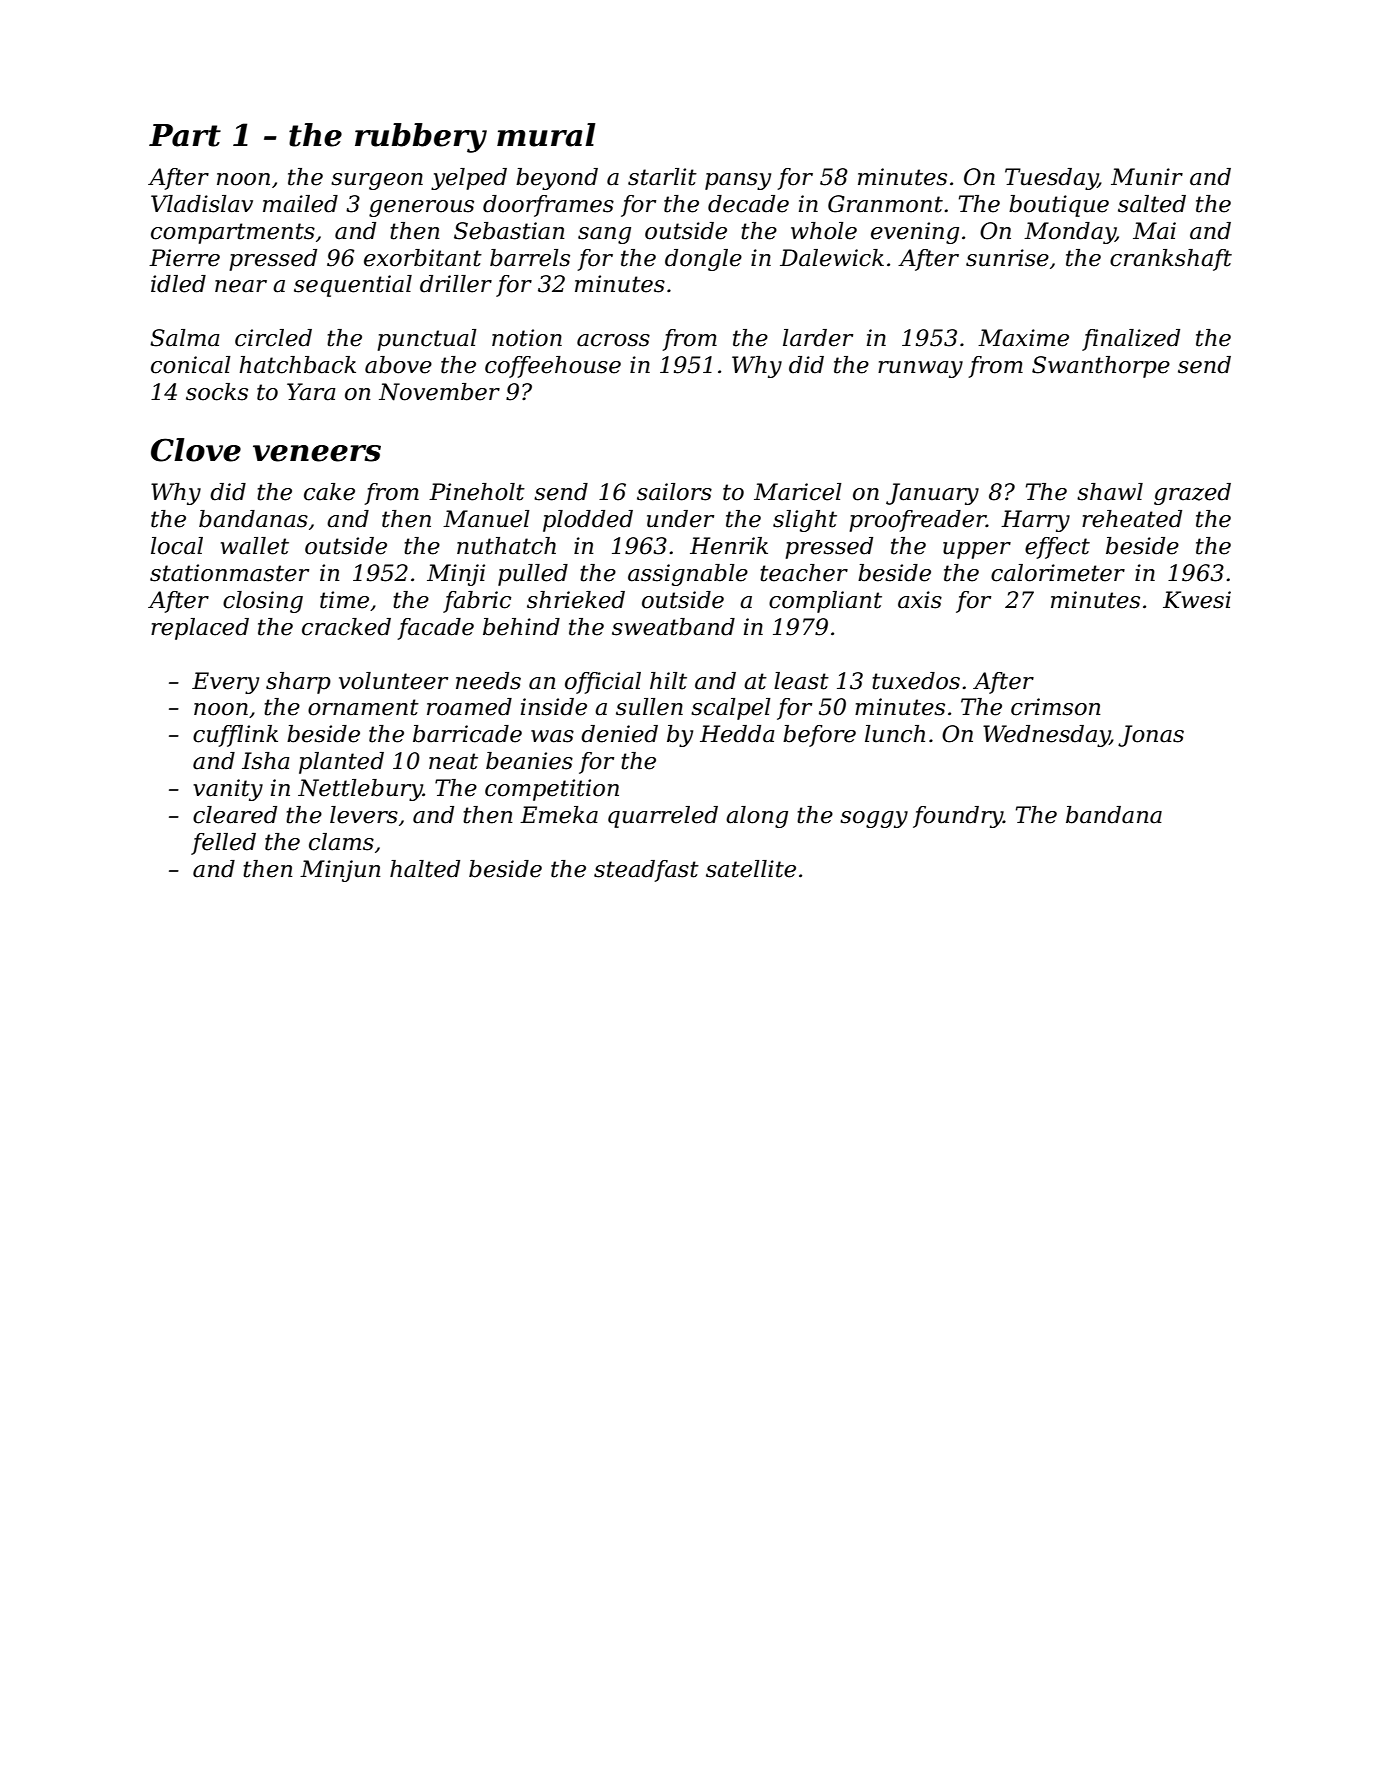 This page has height=1789, width=1382. What do you see at coordinates (346, 627) in the page?
I see `cracked` at bounding box center [346, 627].
